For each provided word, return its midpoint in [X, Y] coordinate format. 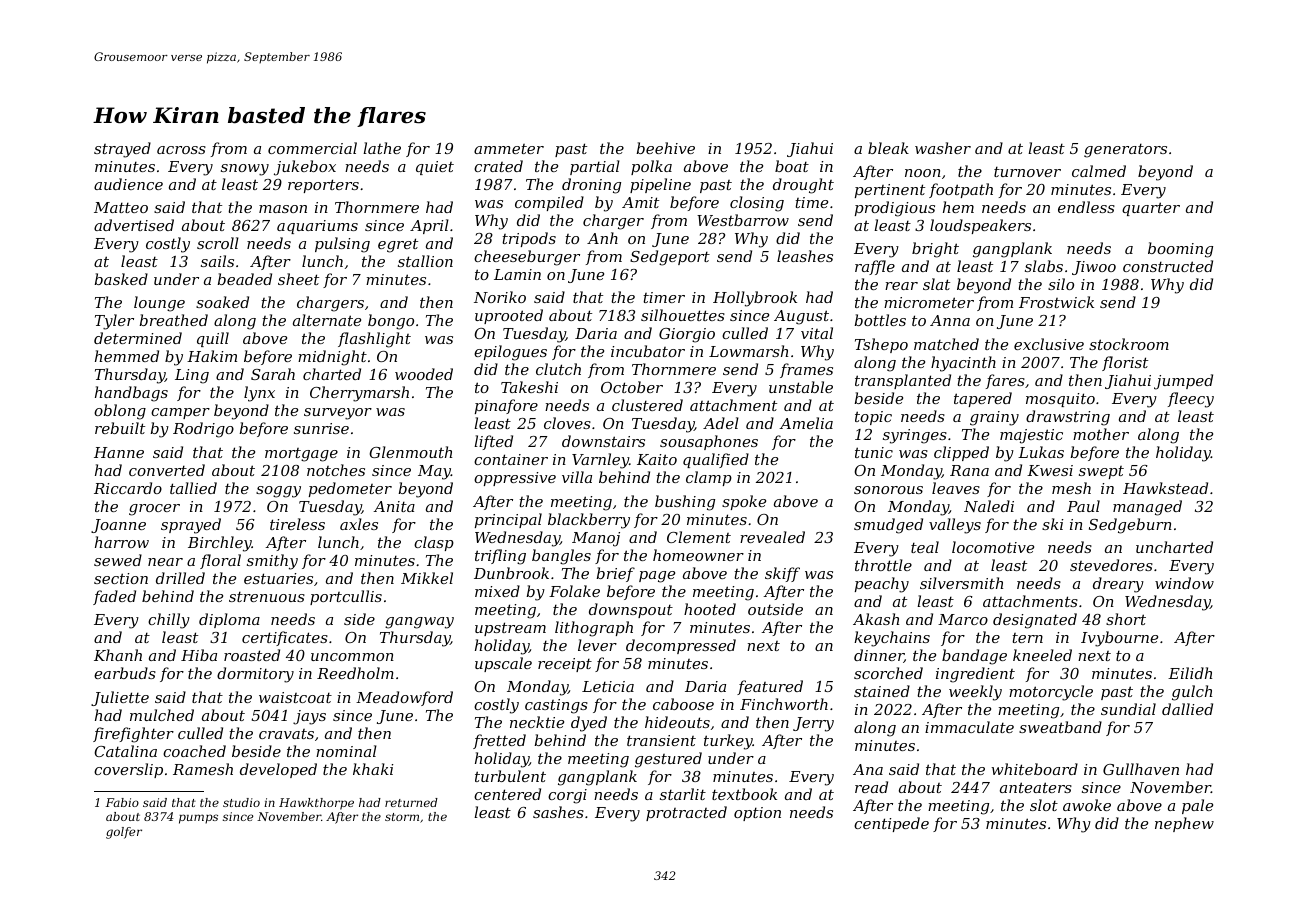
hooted [710, 609]
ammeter [509, 149]
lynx [259, 394]
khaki [373, 769]
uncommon [352, 657]
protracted [686, 813]
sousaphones [709, 442]
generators [1125, 150]
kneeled [1042, 655]
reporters [323, 186]
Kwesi [1050, 470]
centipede [891, 824]
